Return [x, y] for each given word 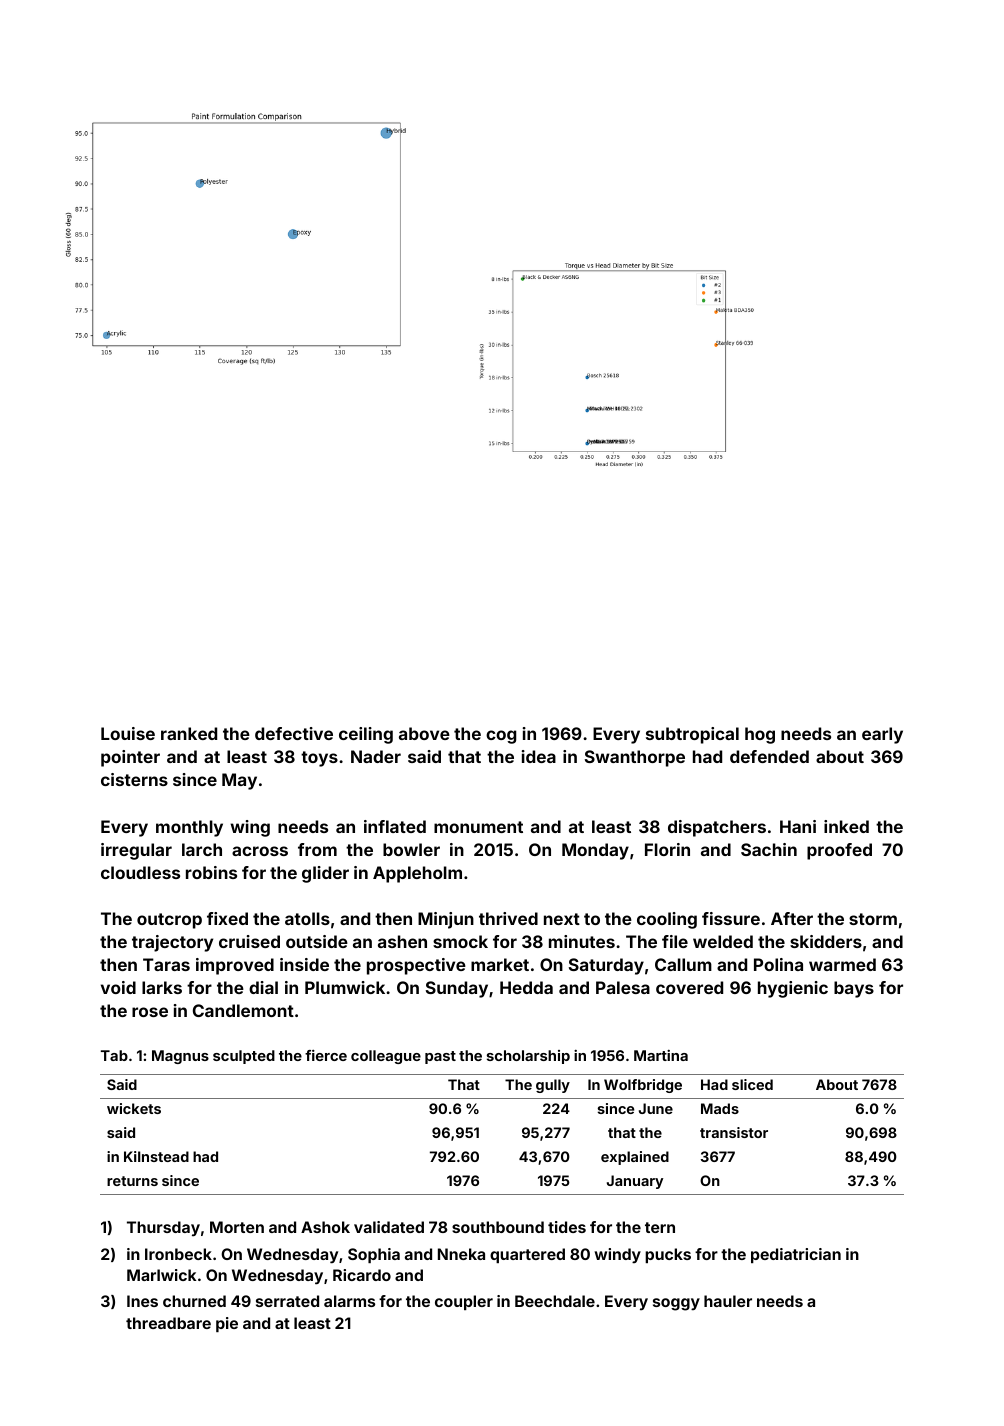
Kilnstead [156, 1156]
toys [319, 759]
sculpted [244, 1057]
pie [227, 1324]
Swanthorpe [635, 758]
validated [389, 1227]
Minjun [446, 920]
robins [211, 872]
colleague [386, 1057]
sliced [752, 1084]
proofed [839, 851]
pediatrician [796, 1255]
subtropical [692, 735]
